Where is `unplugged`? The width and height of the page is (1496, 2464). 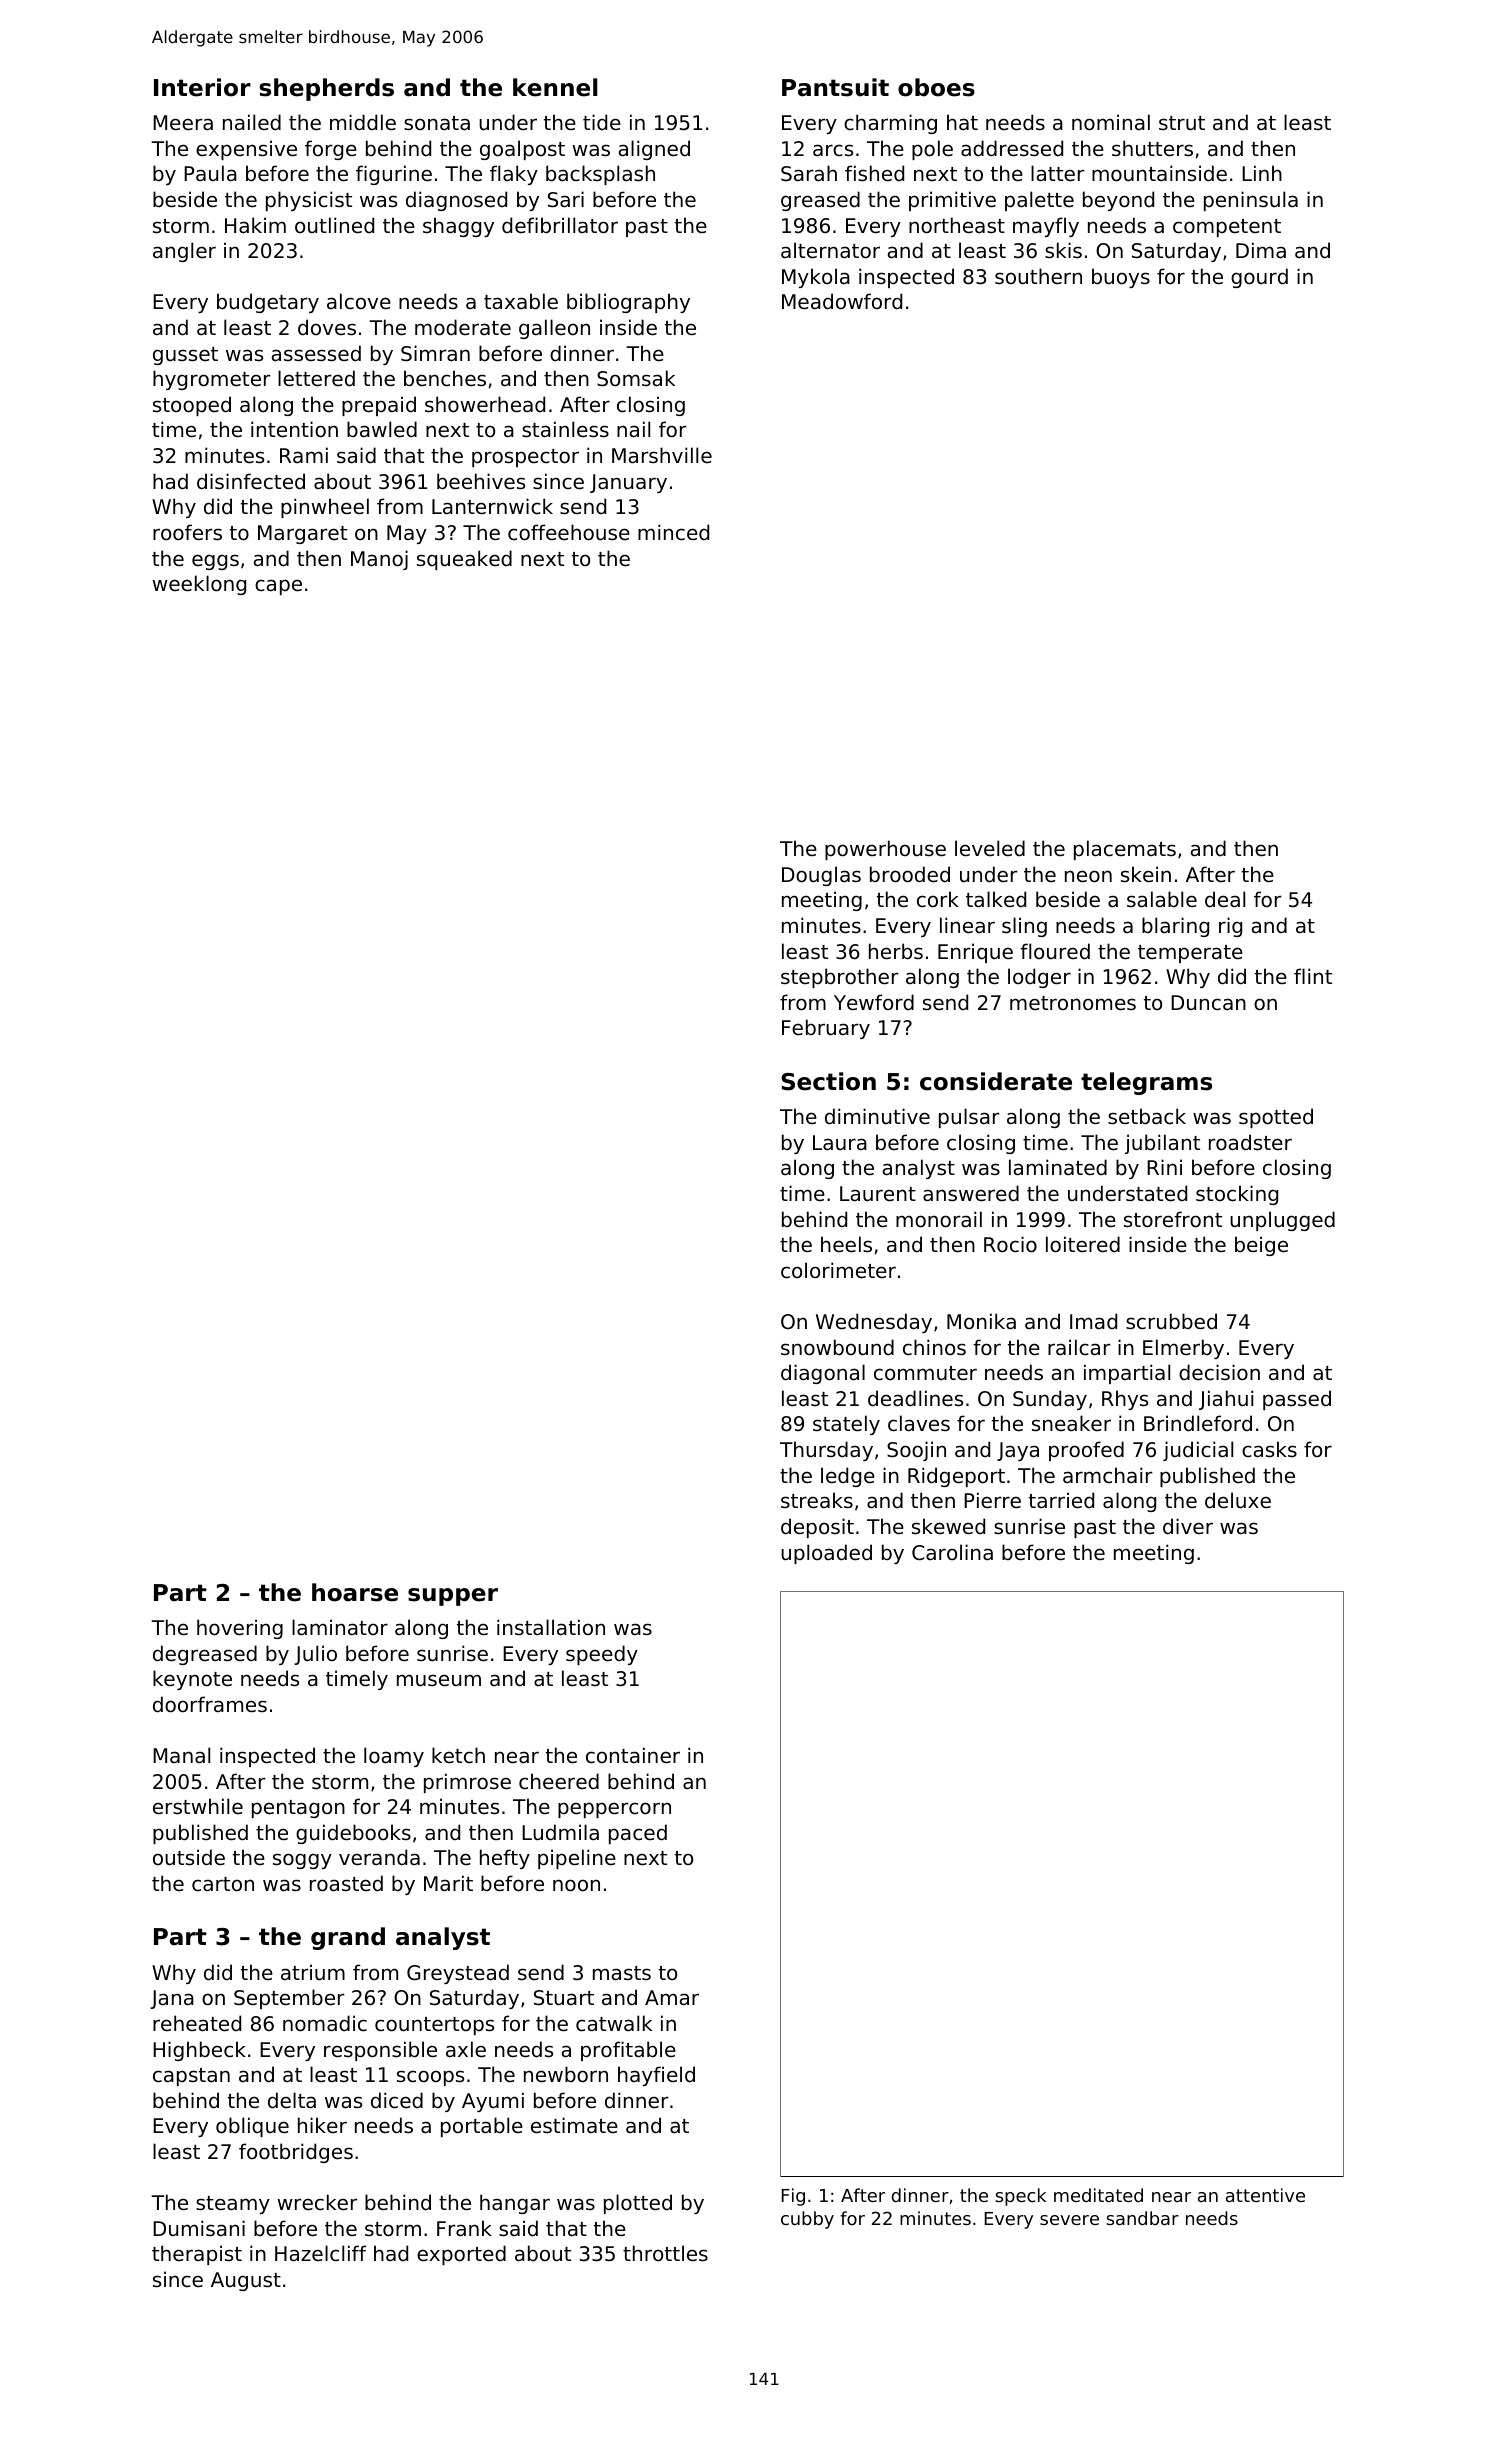
unplugged is located at coordinates (1282, 1221).
